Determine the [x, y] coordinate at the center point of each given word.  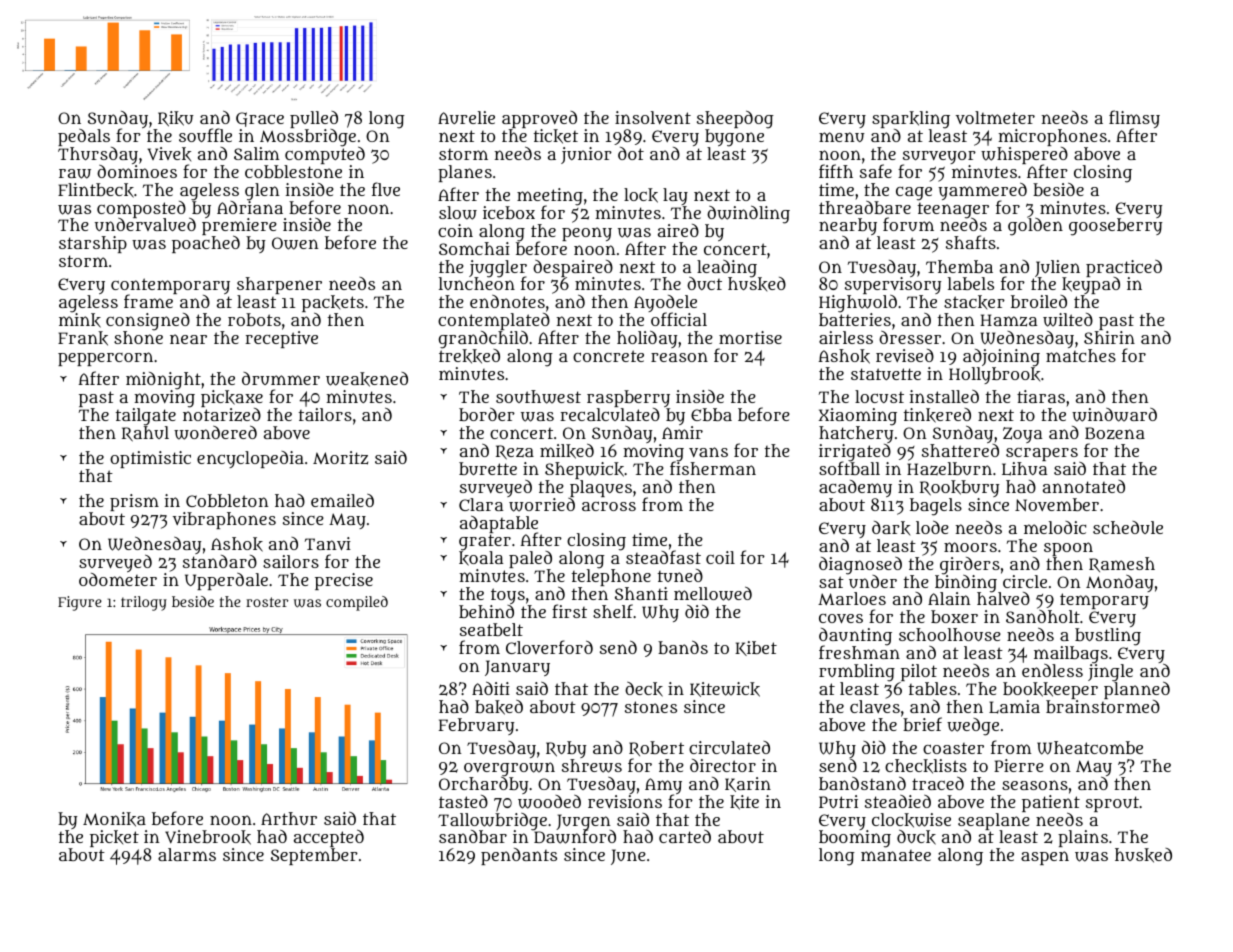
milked [567, 451]
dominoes [137, 171]
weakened [367, 379]
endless [1052, 670]
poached [206, 244]
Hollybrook [994, 375]
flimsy [1134, 119]
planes [465, 173]
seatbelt [491, 629]
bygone [734, 138]
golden [1035, 227]
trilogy [144, 603]
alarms [187, 854]
